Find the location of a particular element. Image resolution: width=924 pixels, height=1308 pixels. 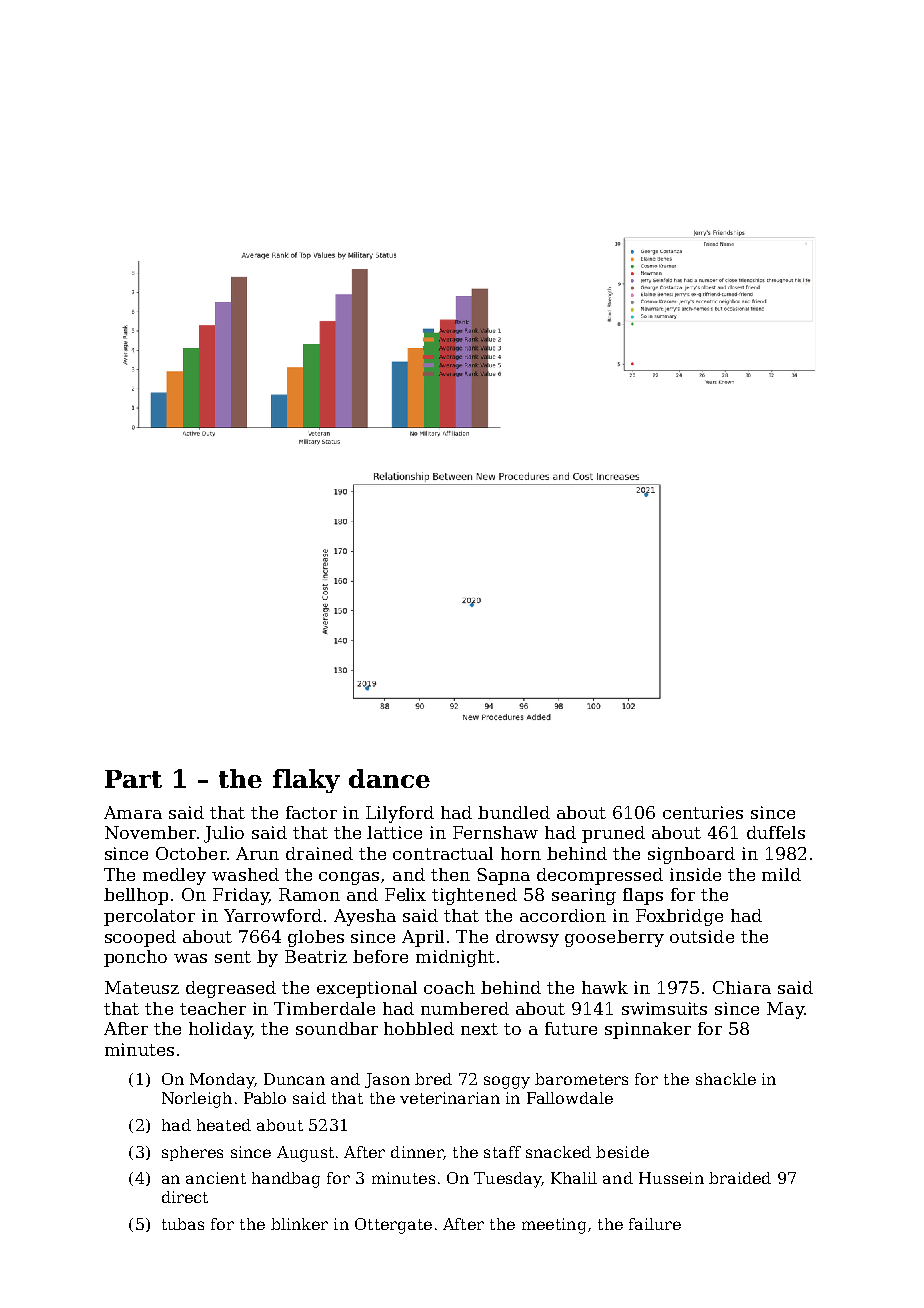

soggy is located at coordinates (507, 1082).
